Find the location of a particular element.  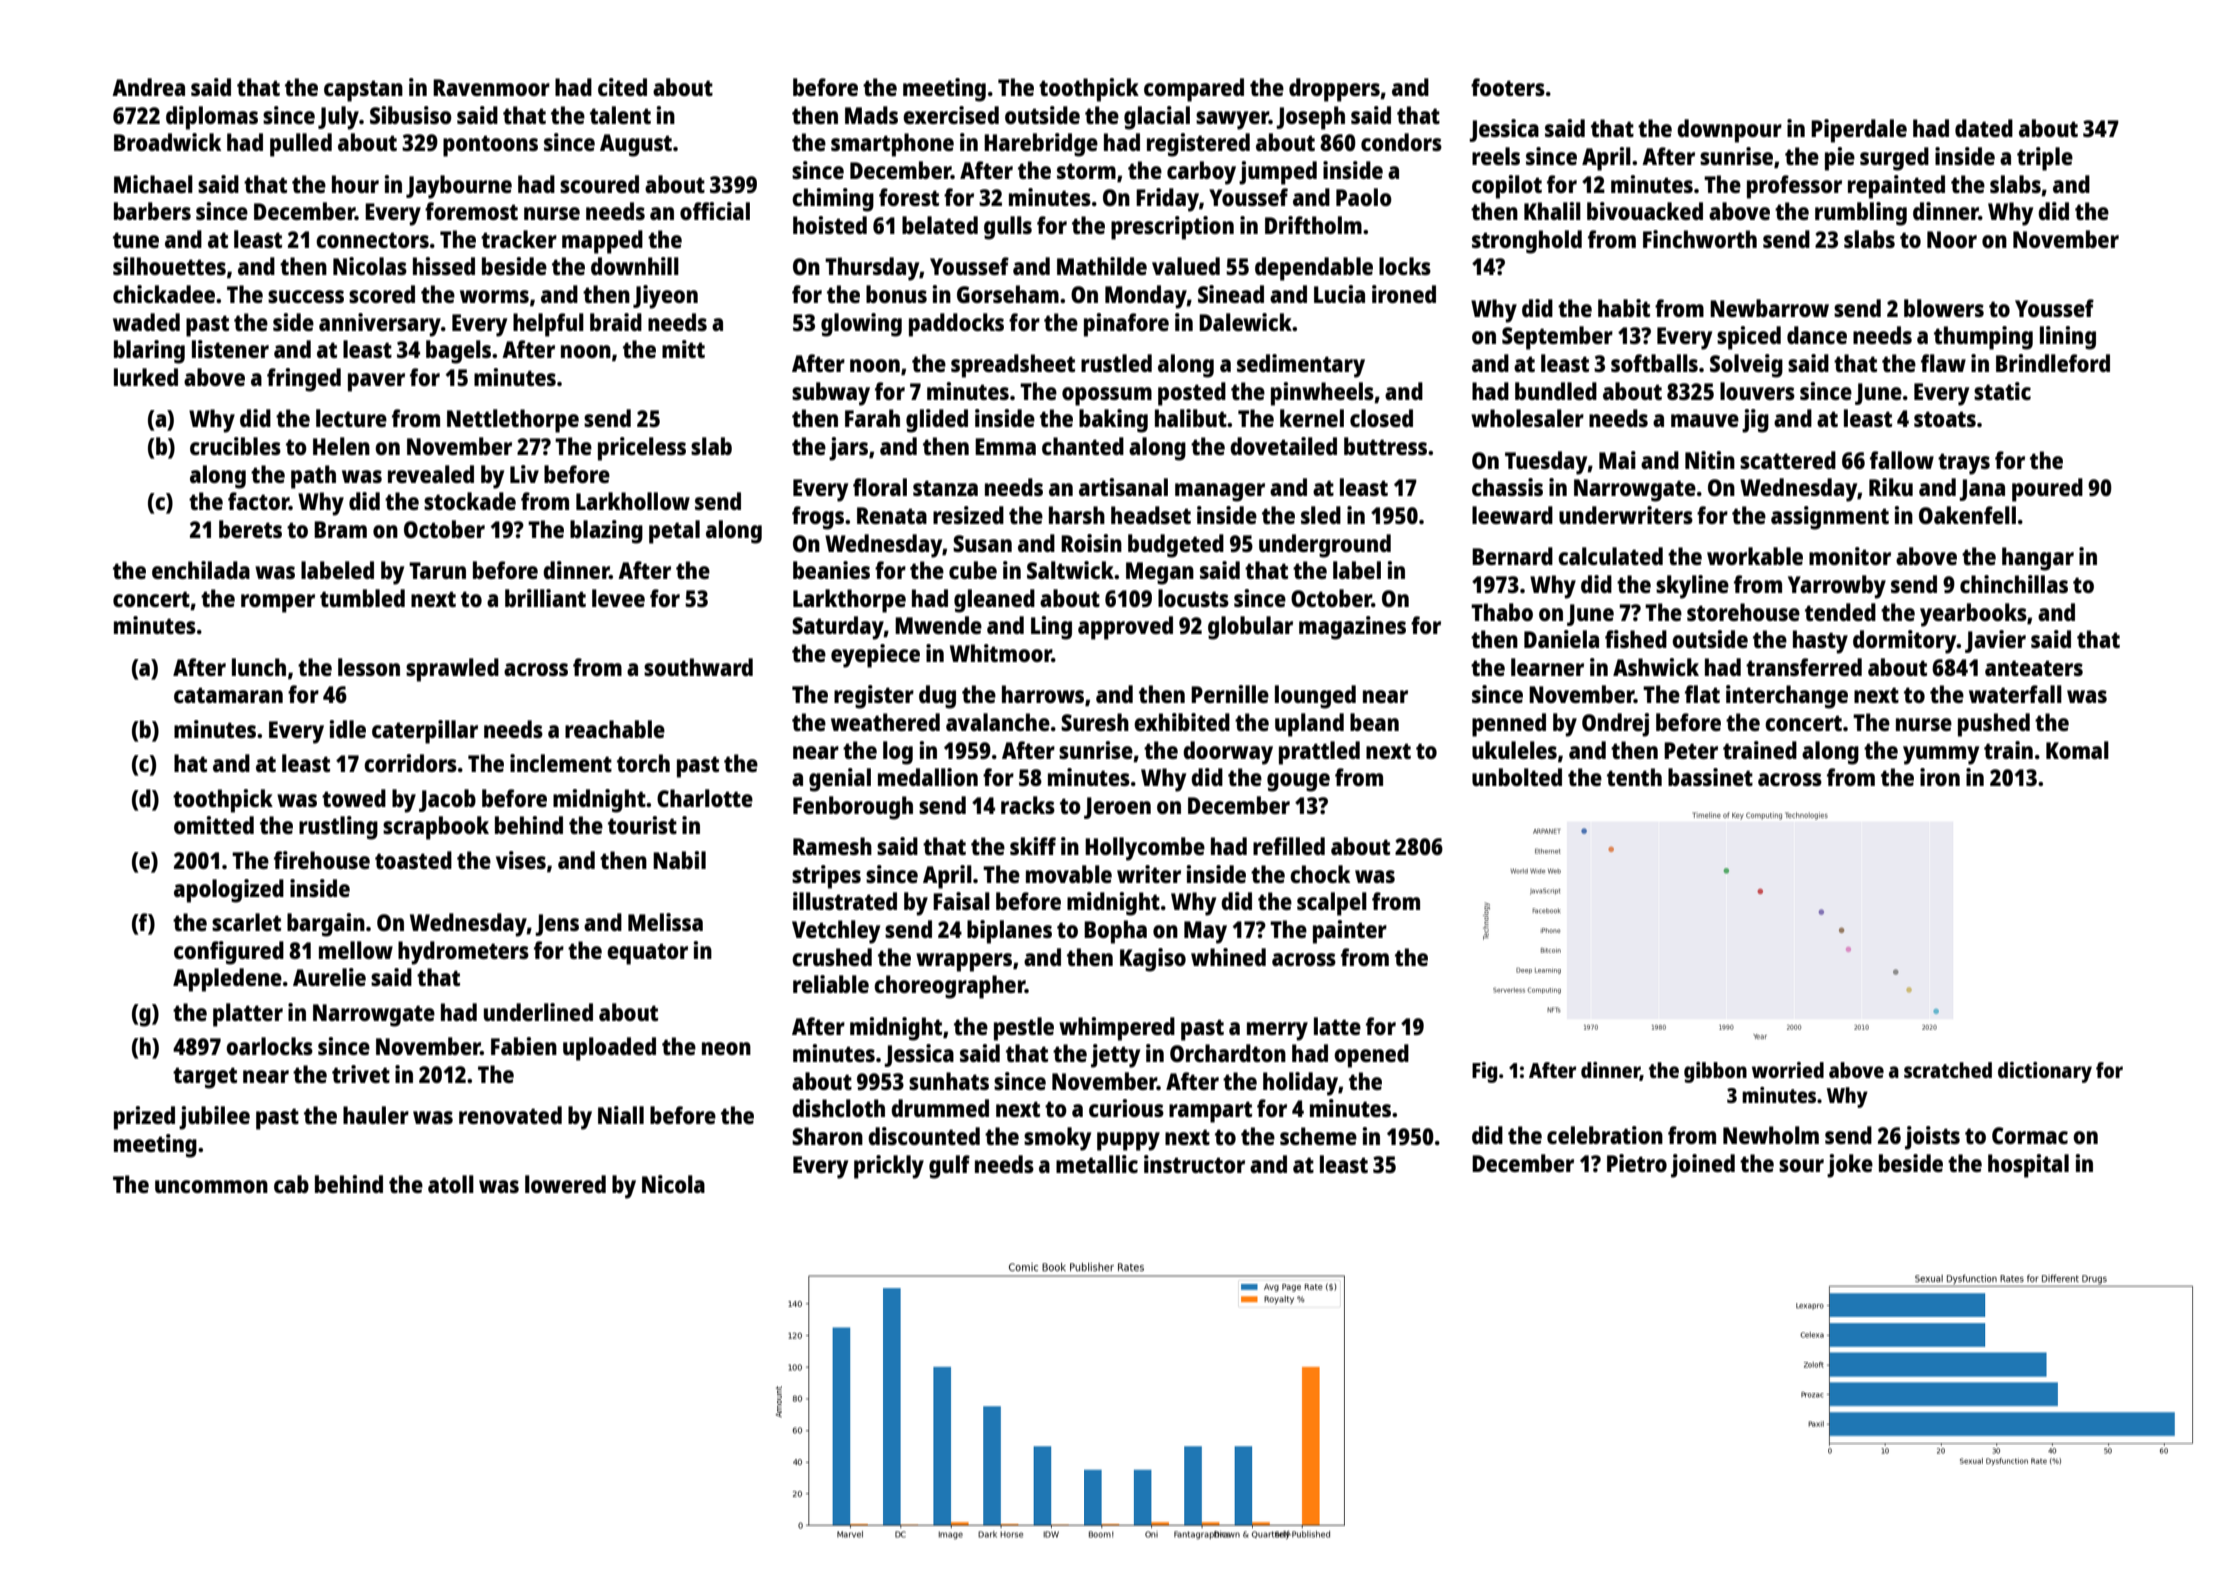

triple is located at coordinates (2045, 159).
